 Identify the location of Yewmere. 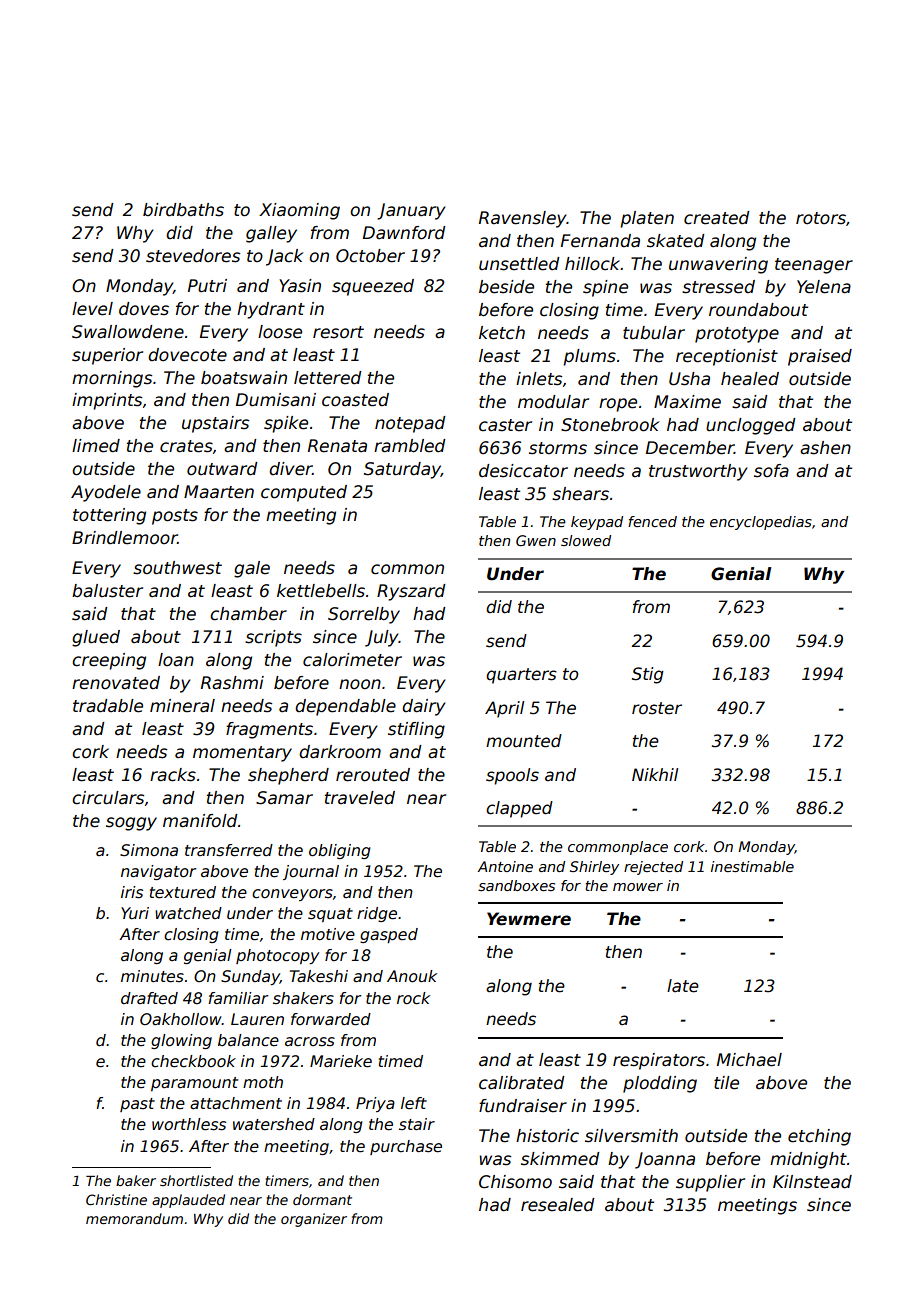
(529, 919).
